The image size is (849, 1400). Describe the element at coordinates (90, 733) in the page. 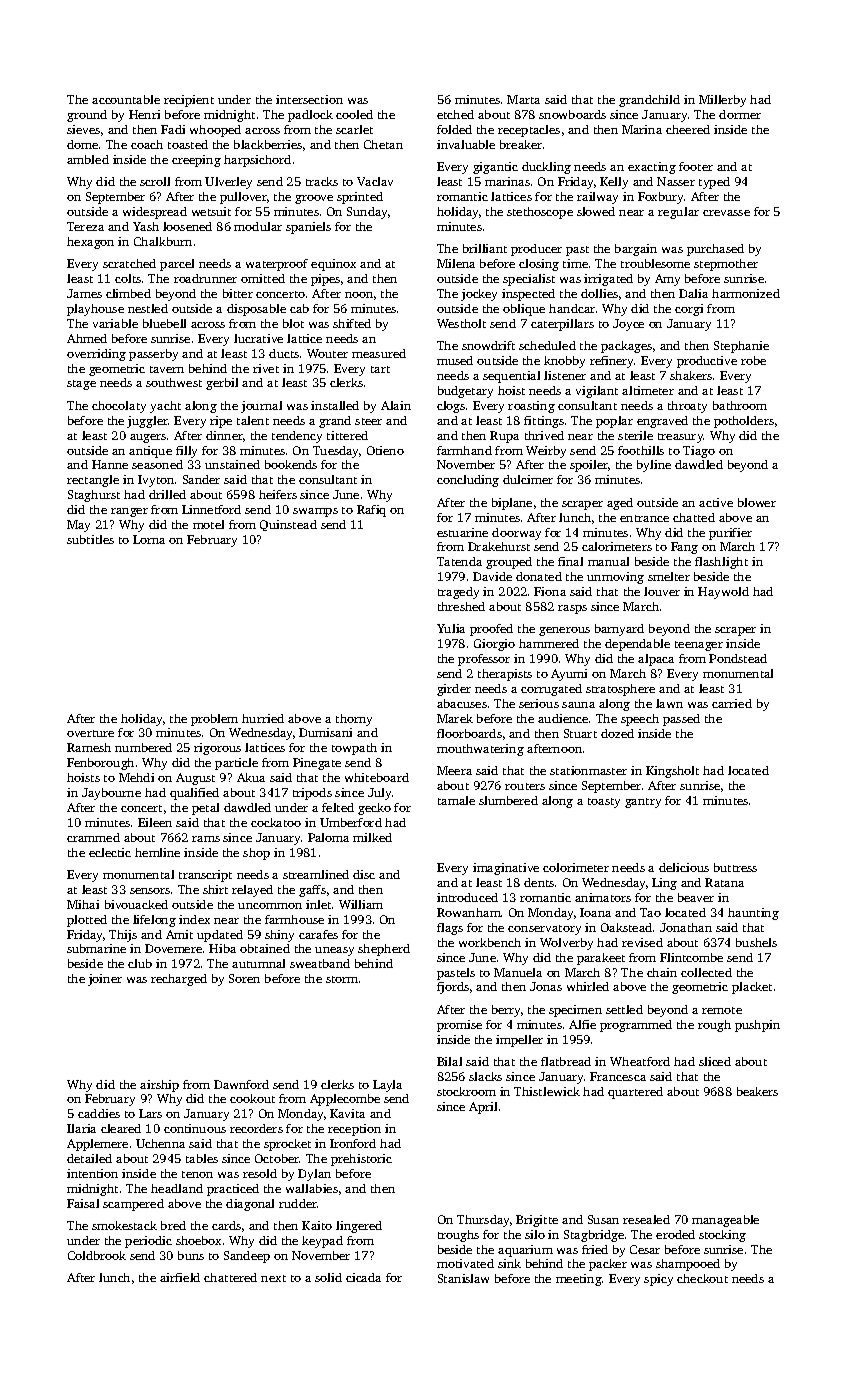

I see `overture` at that location.
